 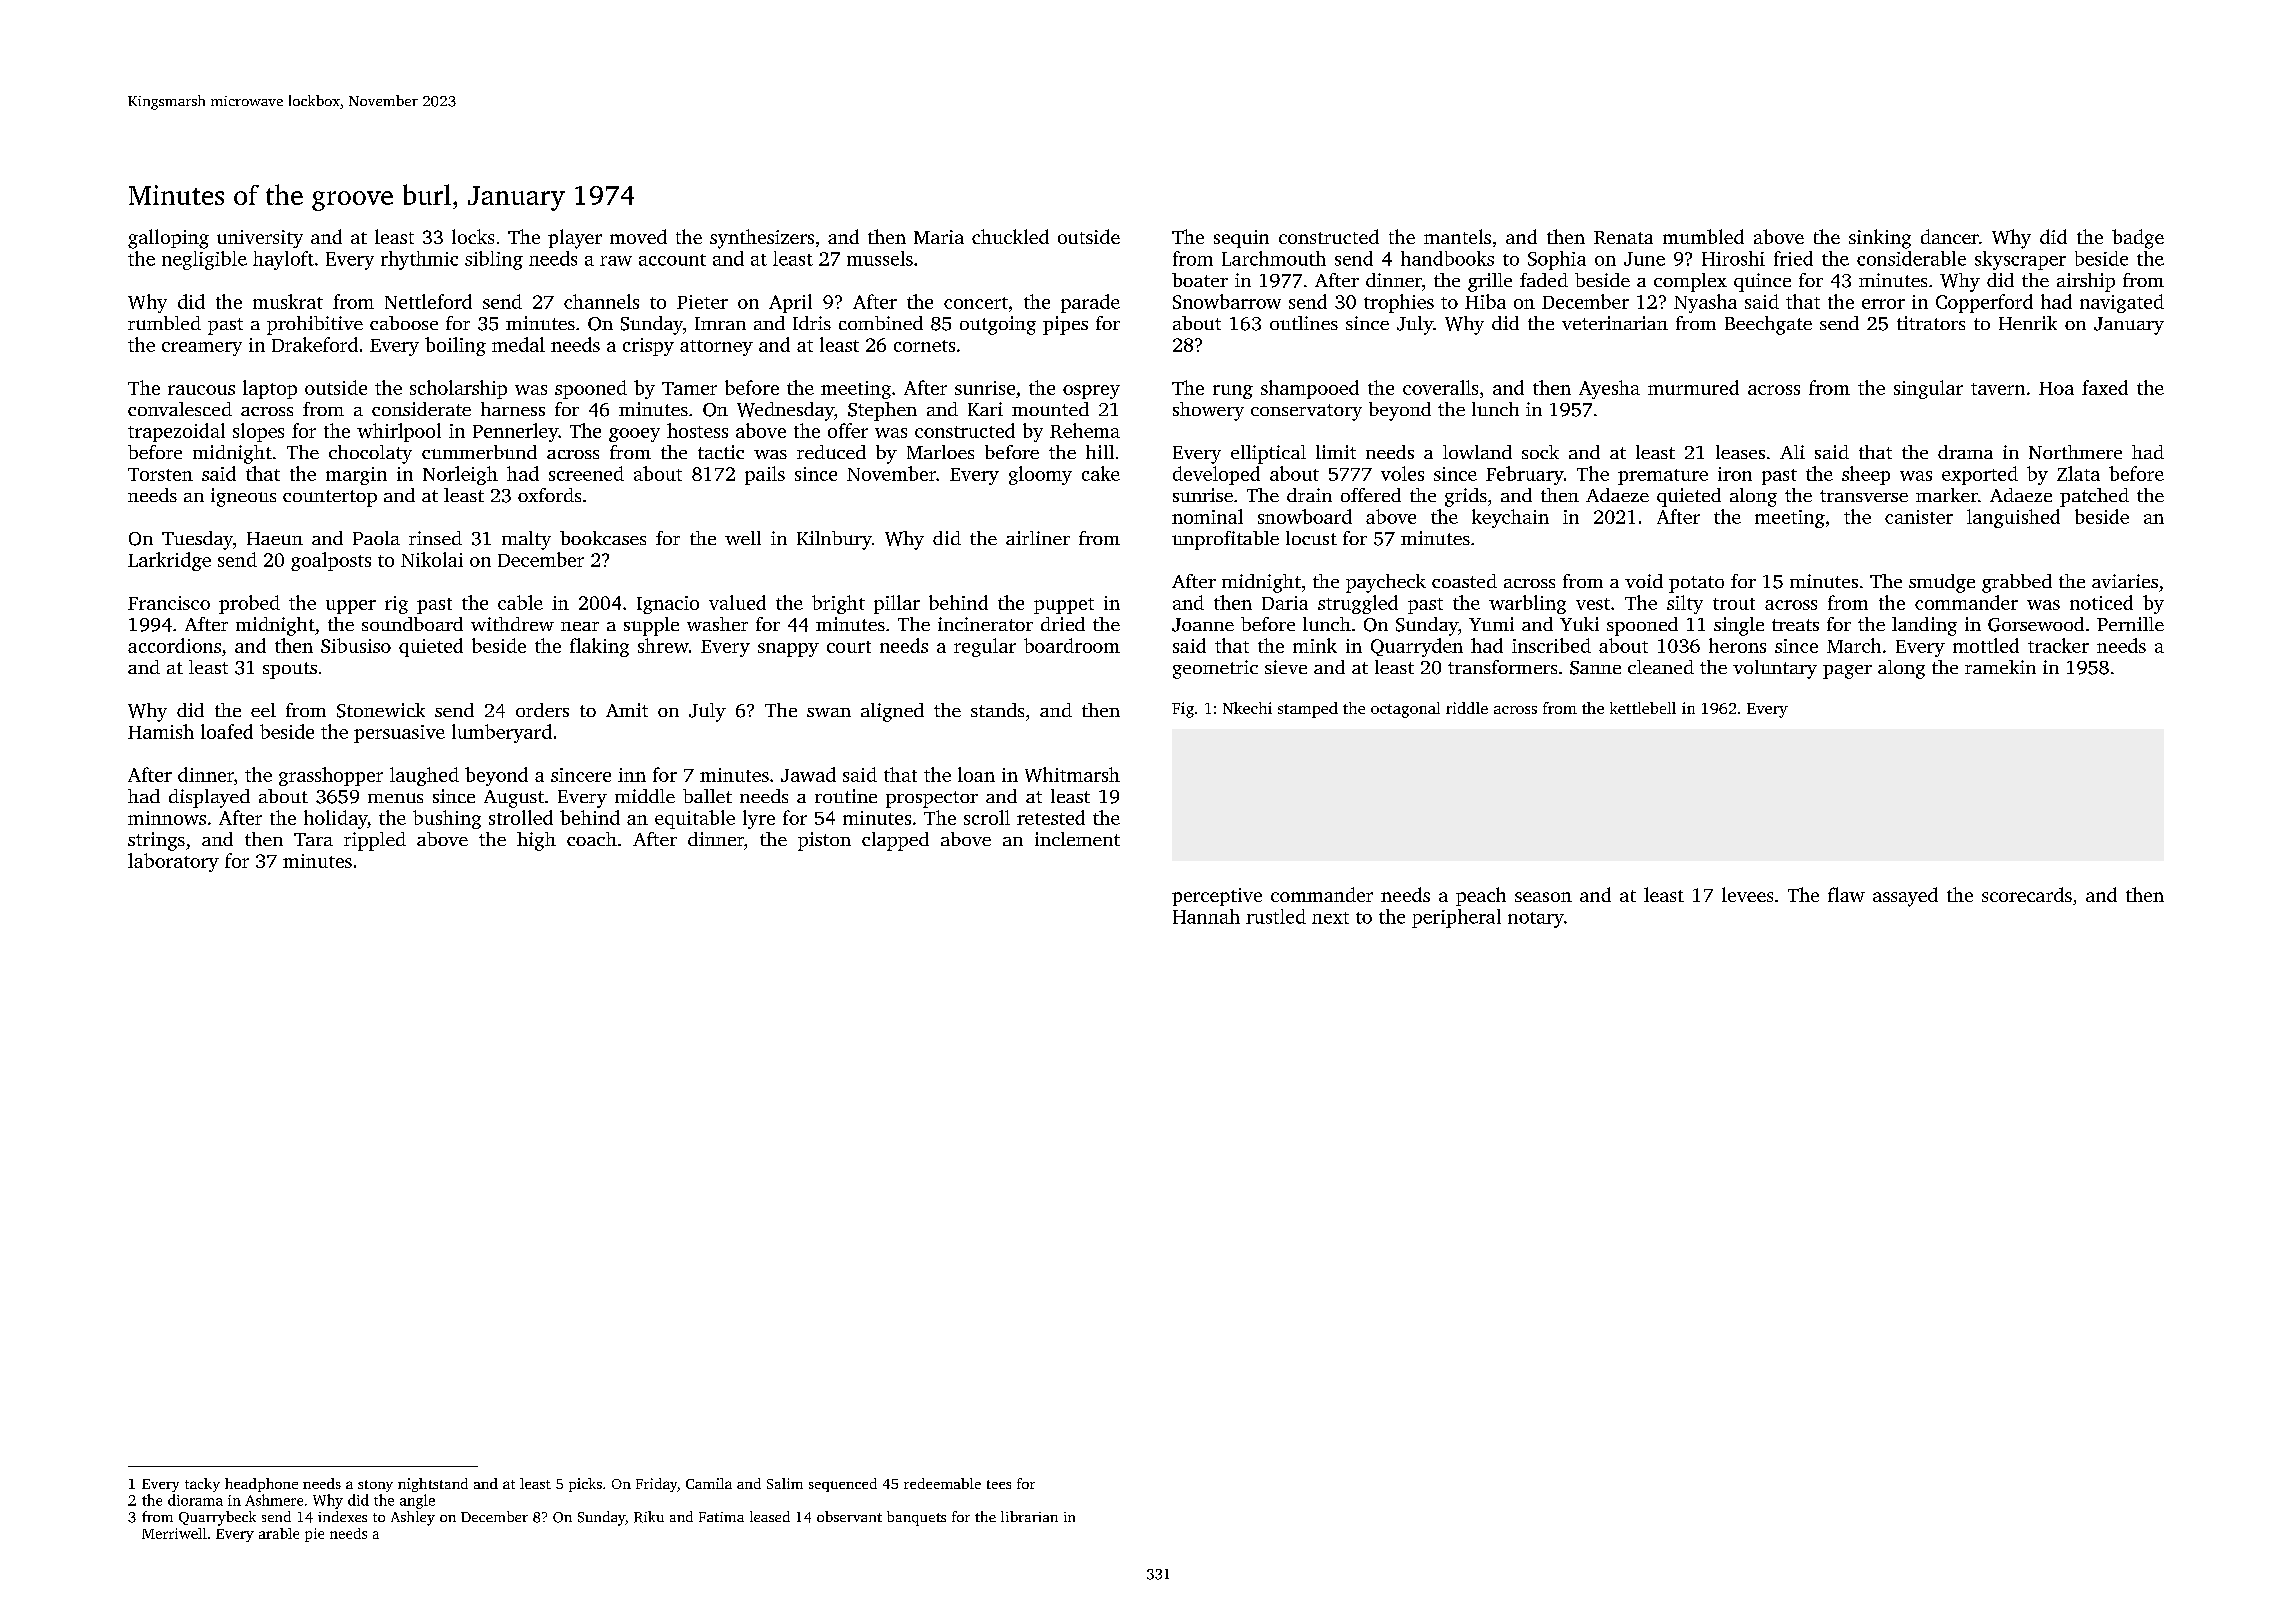 I want to click on Hannah, so click(x=1206, y=916).
